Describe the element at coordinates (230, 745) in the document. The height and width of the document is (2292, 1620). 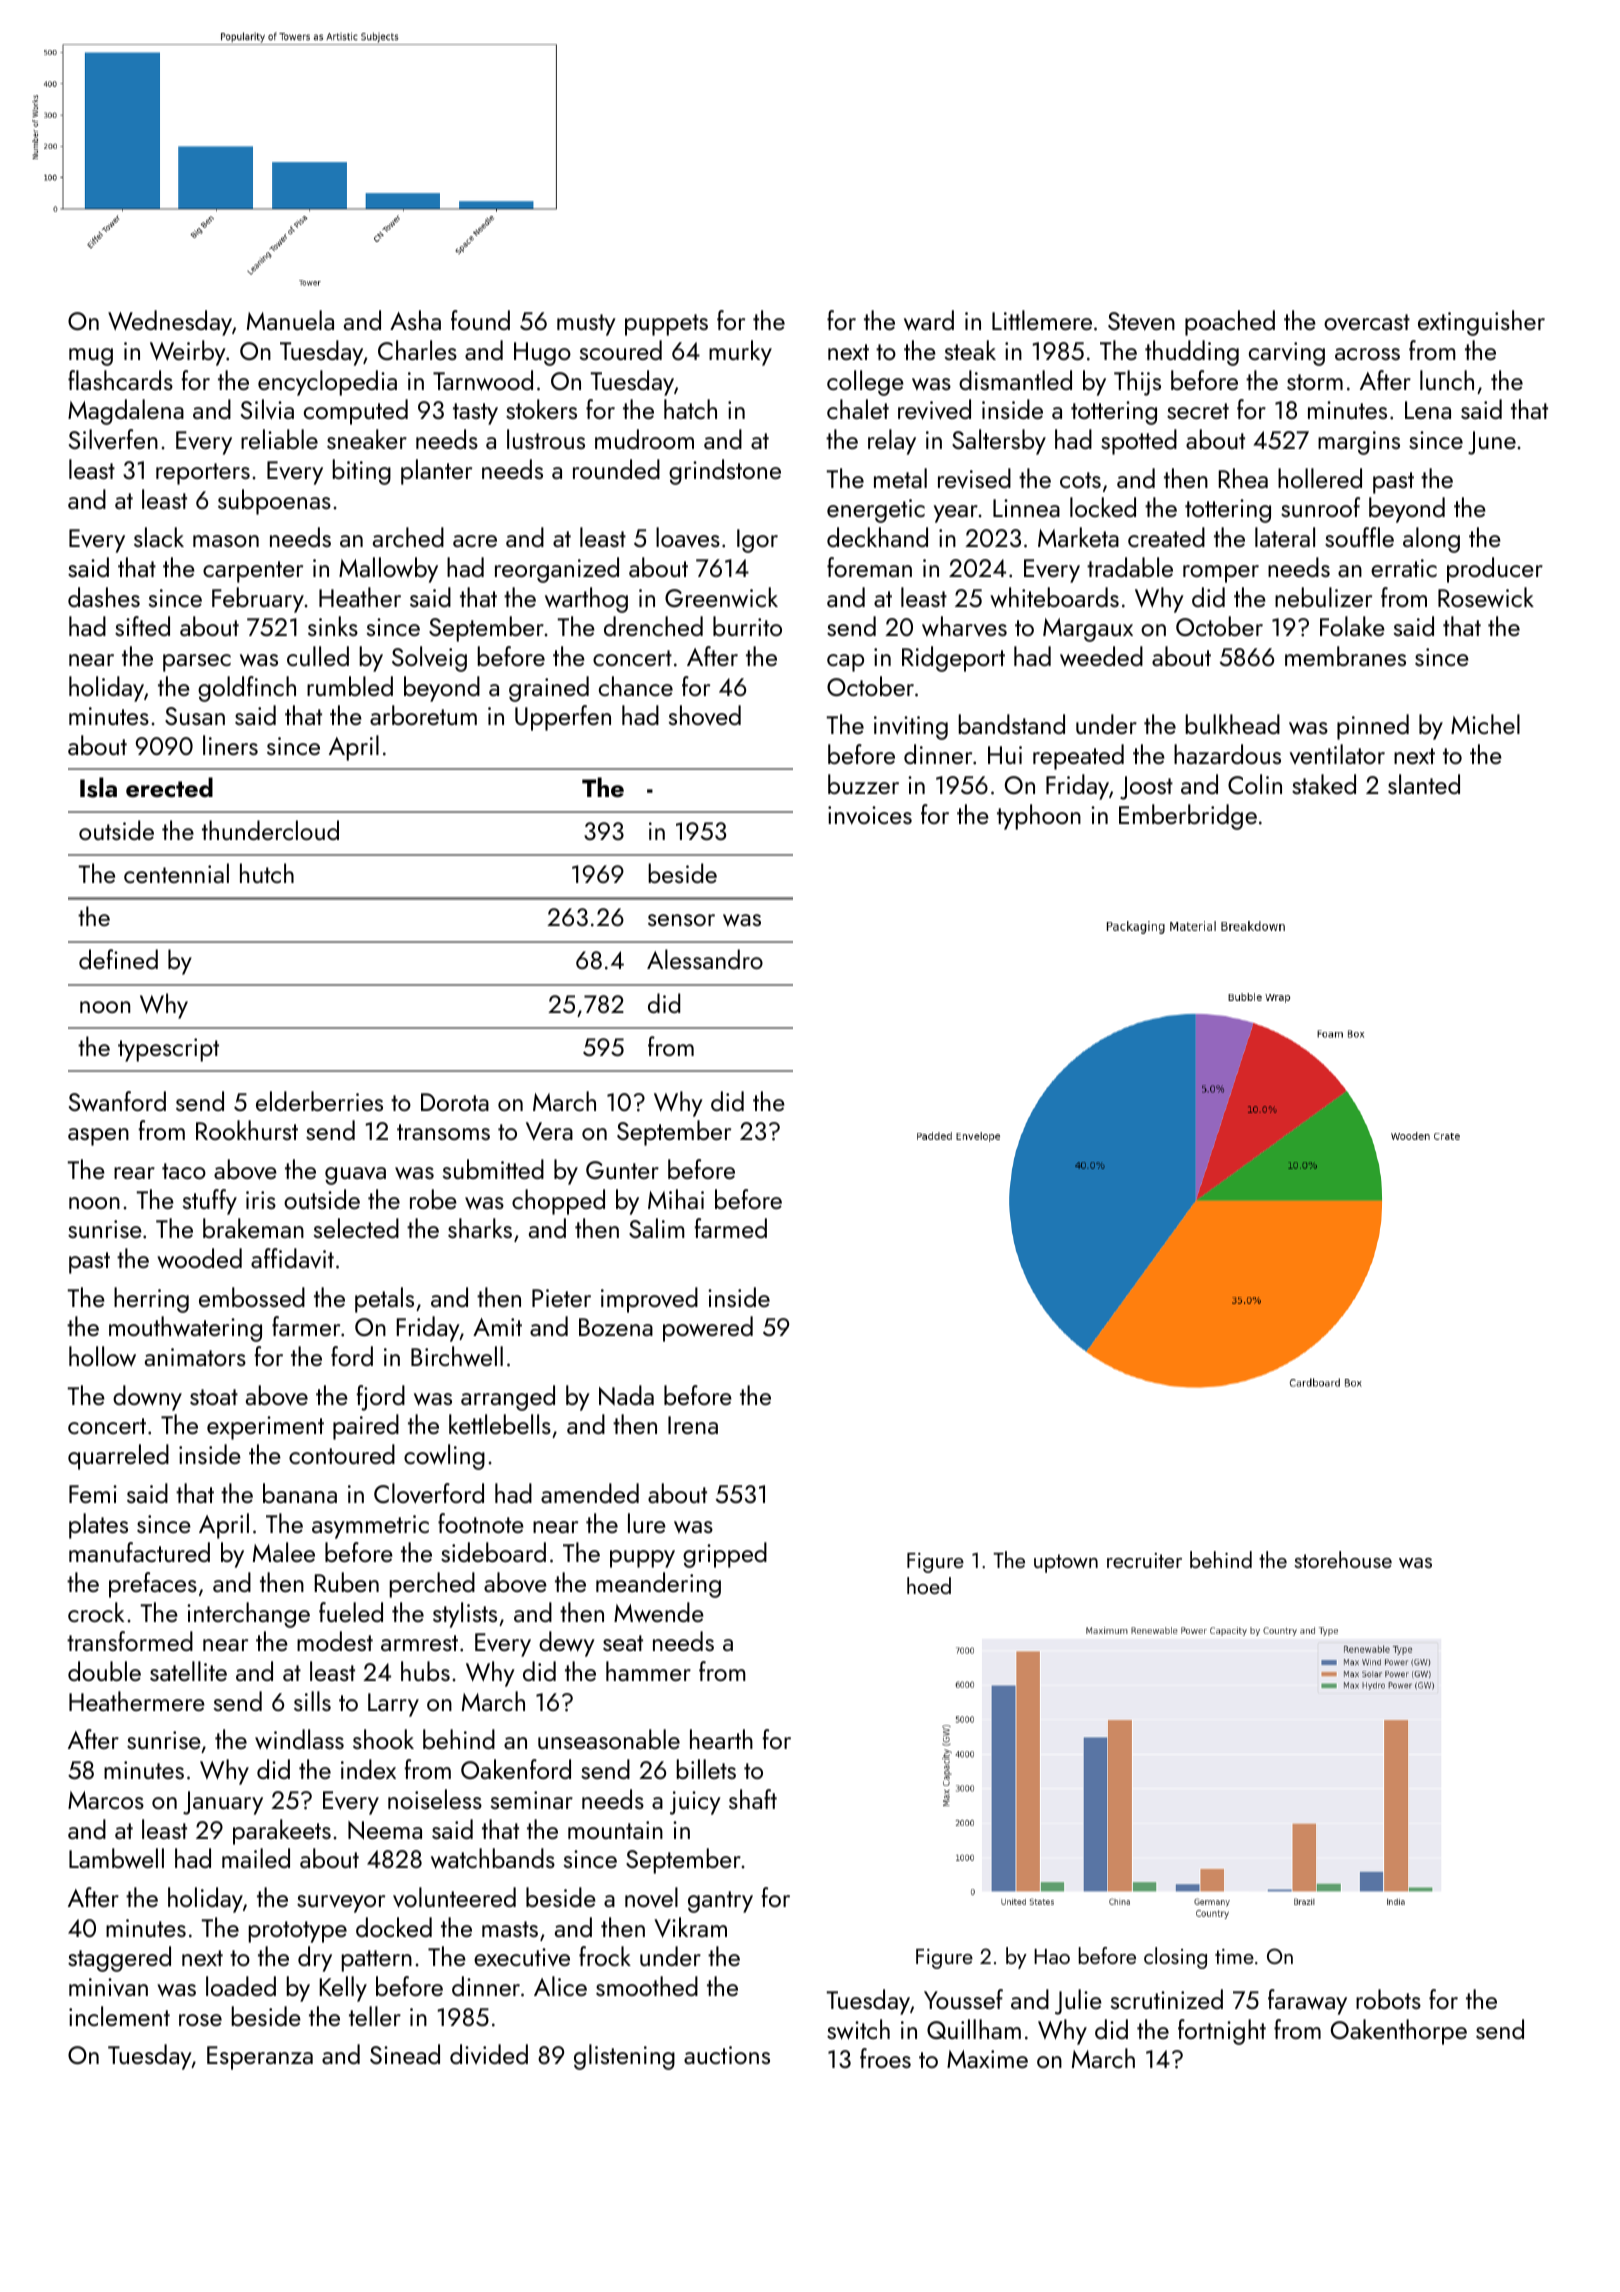
I see `liners` at that location.
